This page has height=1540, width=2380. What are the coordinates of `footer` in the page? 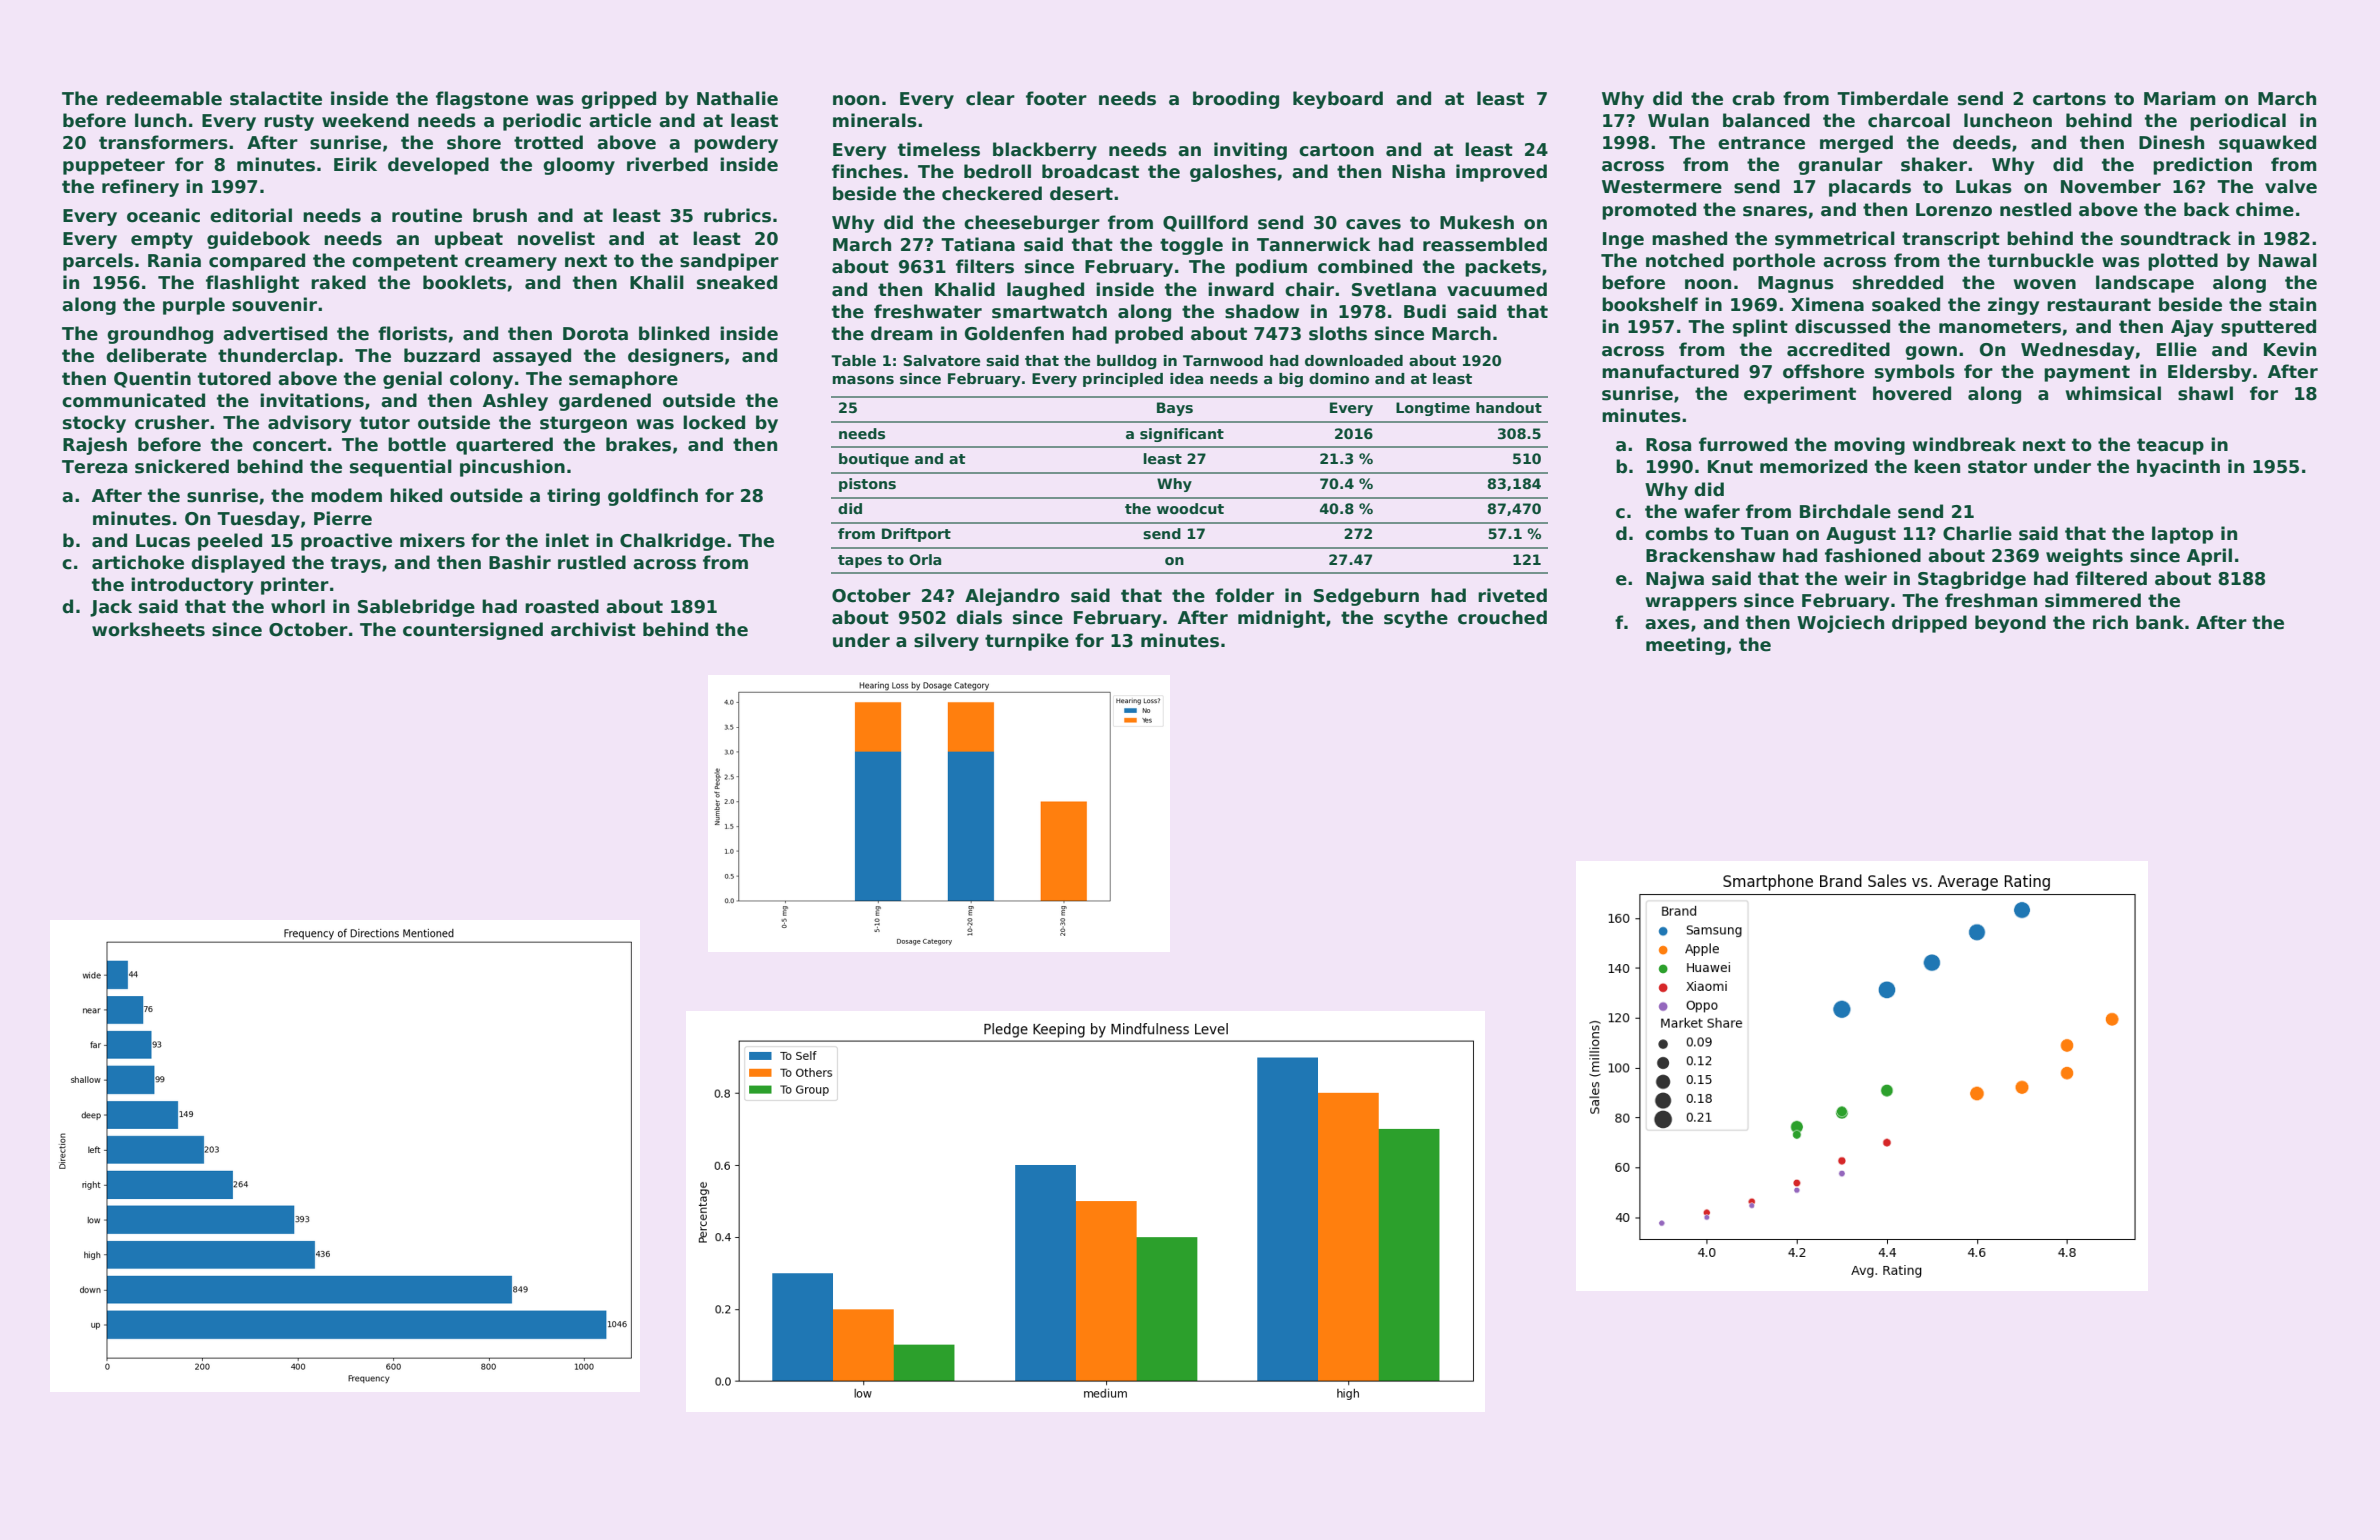 It's located at (1056, 98).
